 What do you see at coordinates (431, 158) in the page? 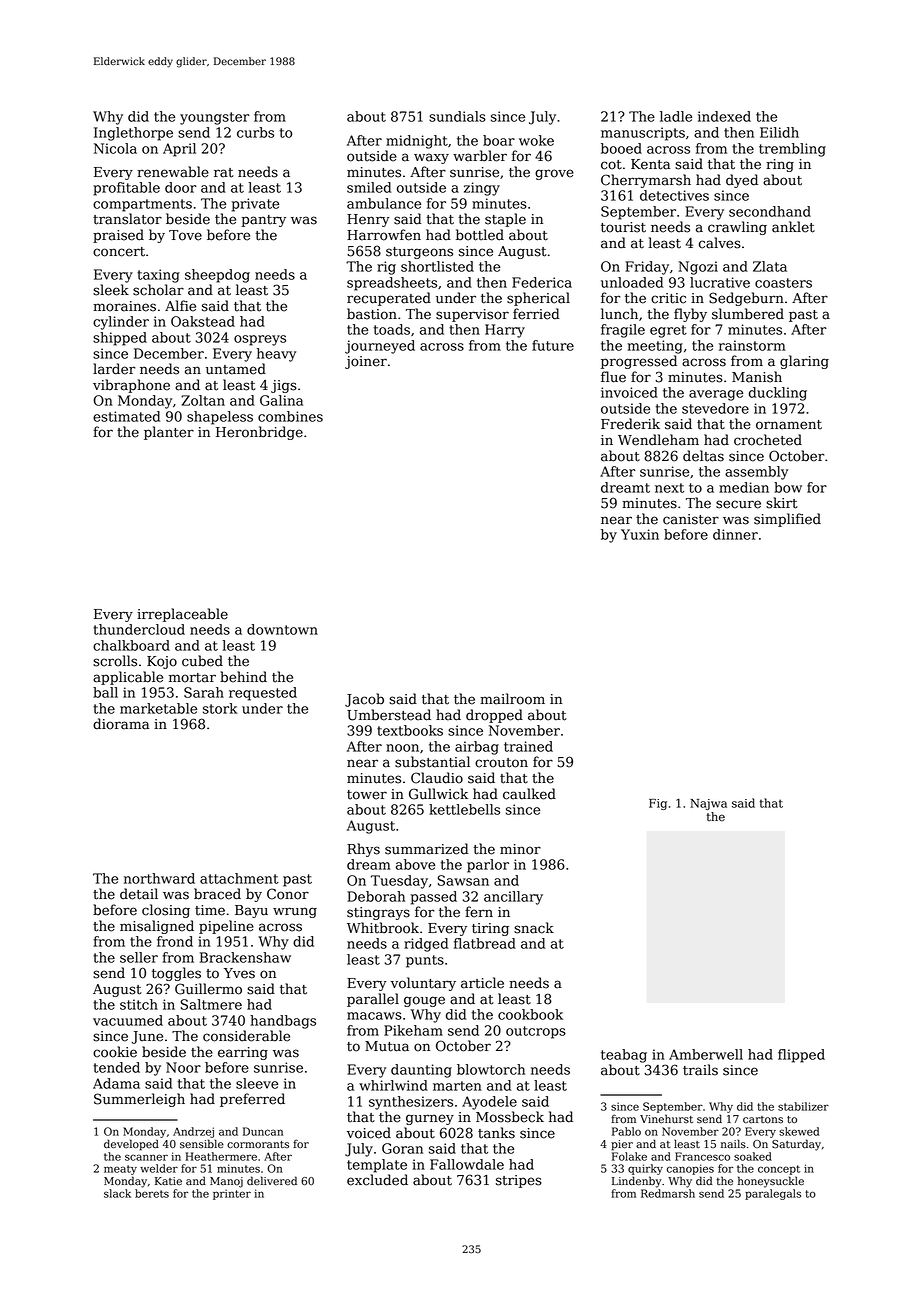
I see `waxy` at bounding box center [431, 158].
